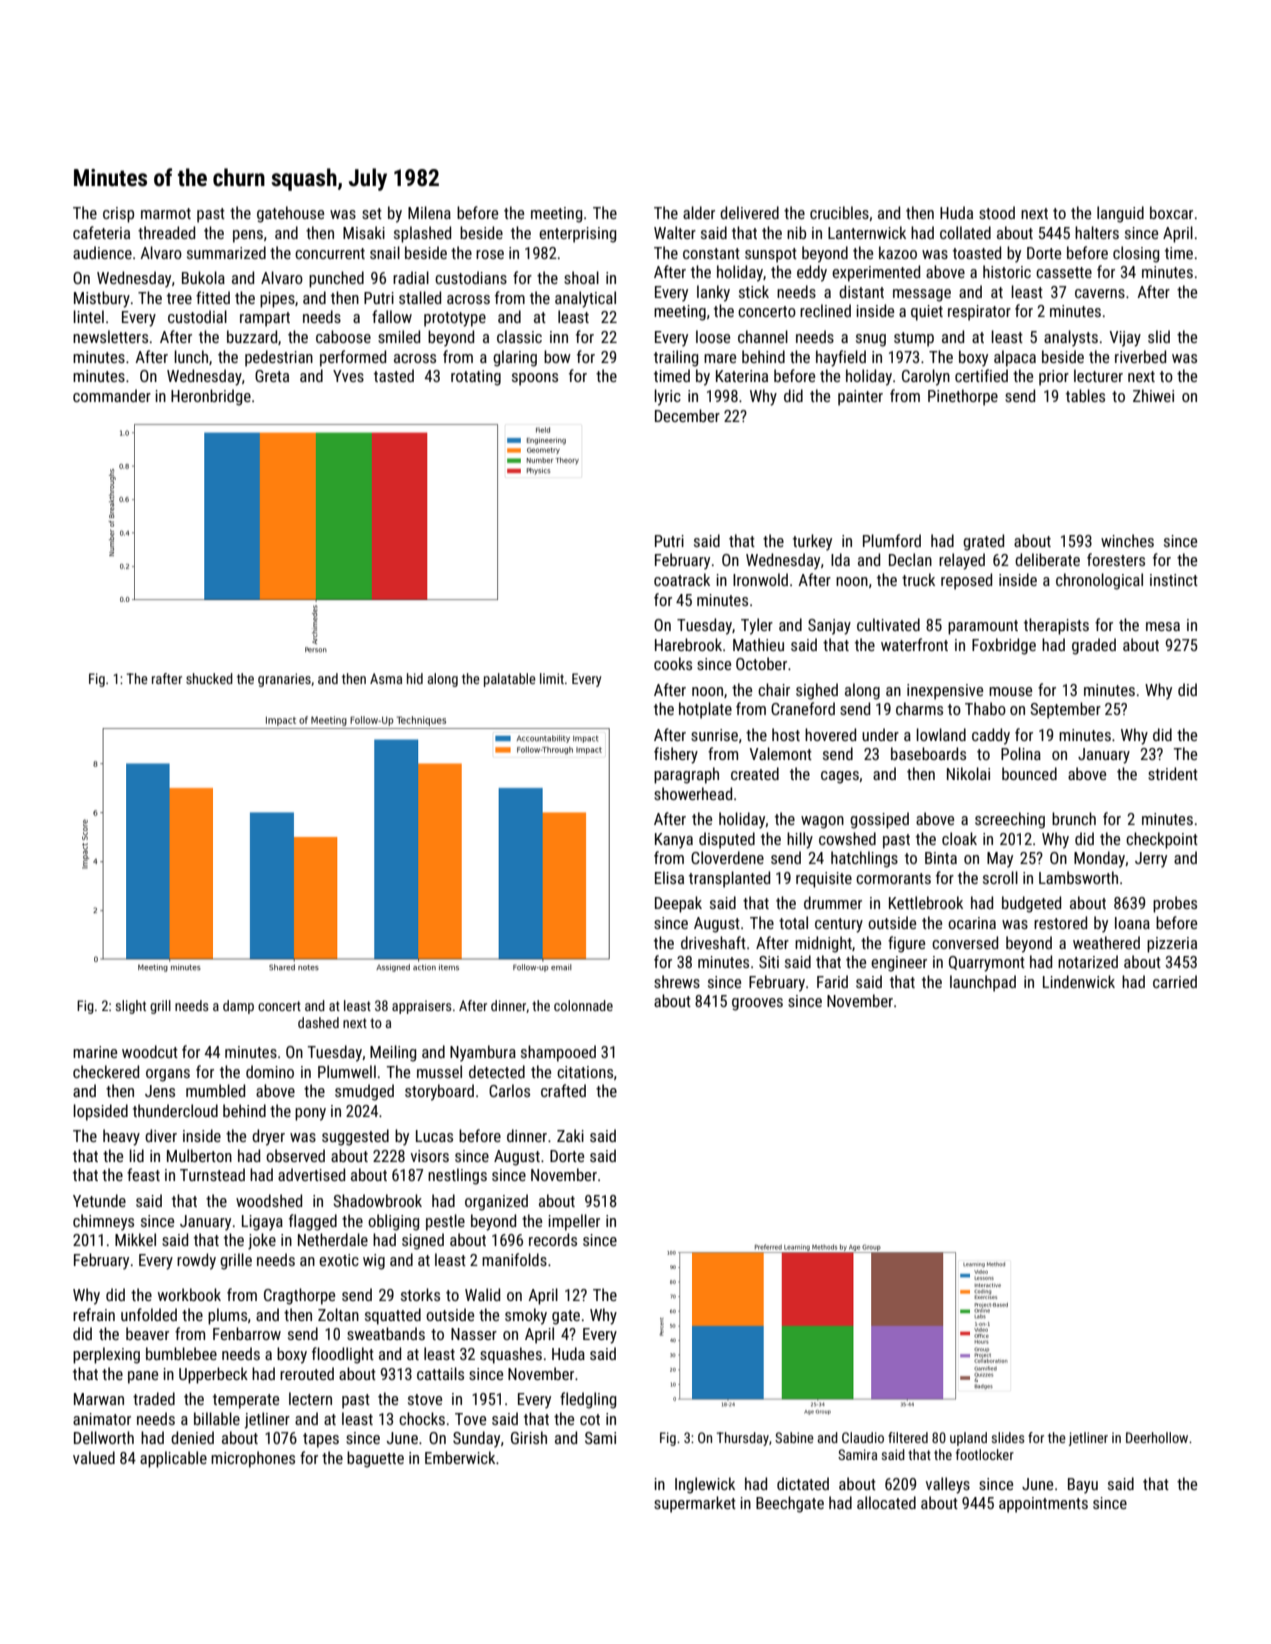 The height and width of the screenshot is (1644, 1271). I want to click on commander, so click(112, 395).
